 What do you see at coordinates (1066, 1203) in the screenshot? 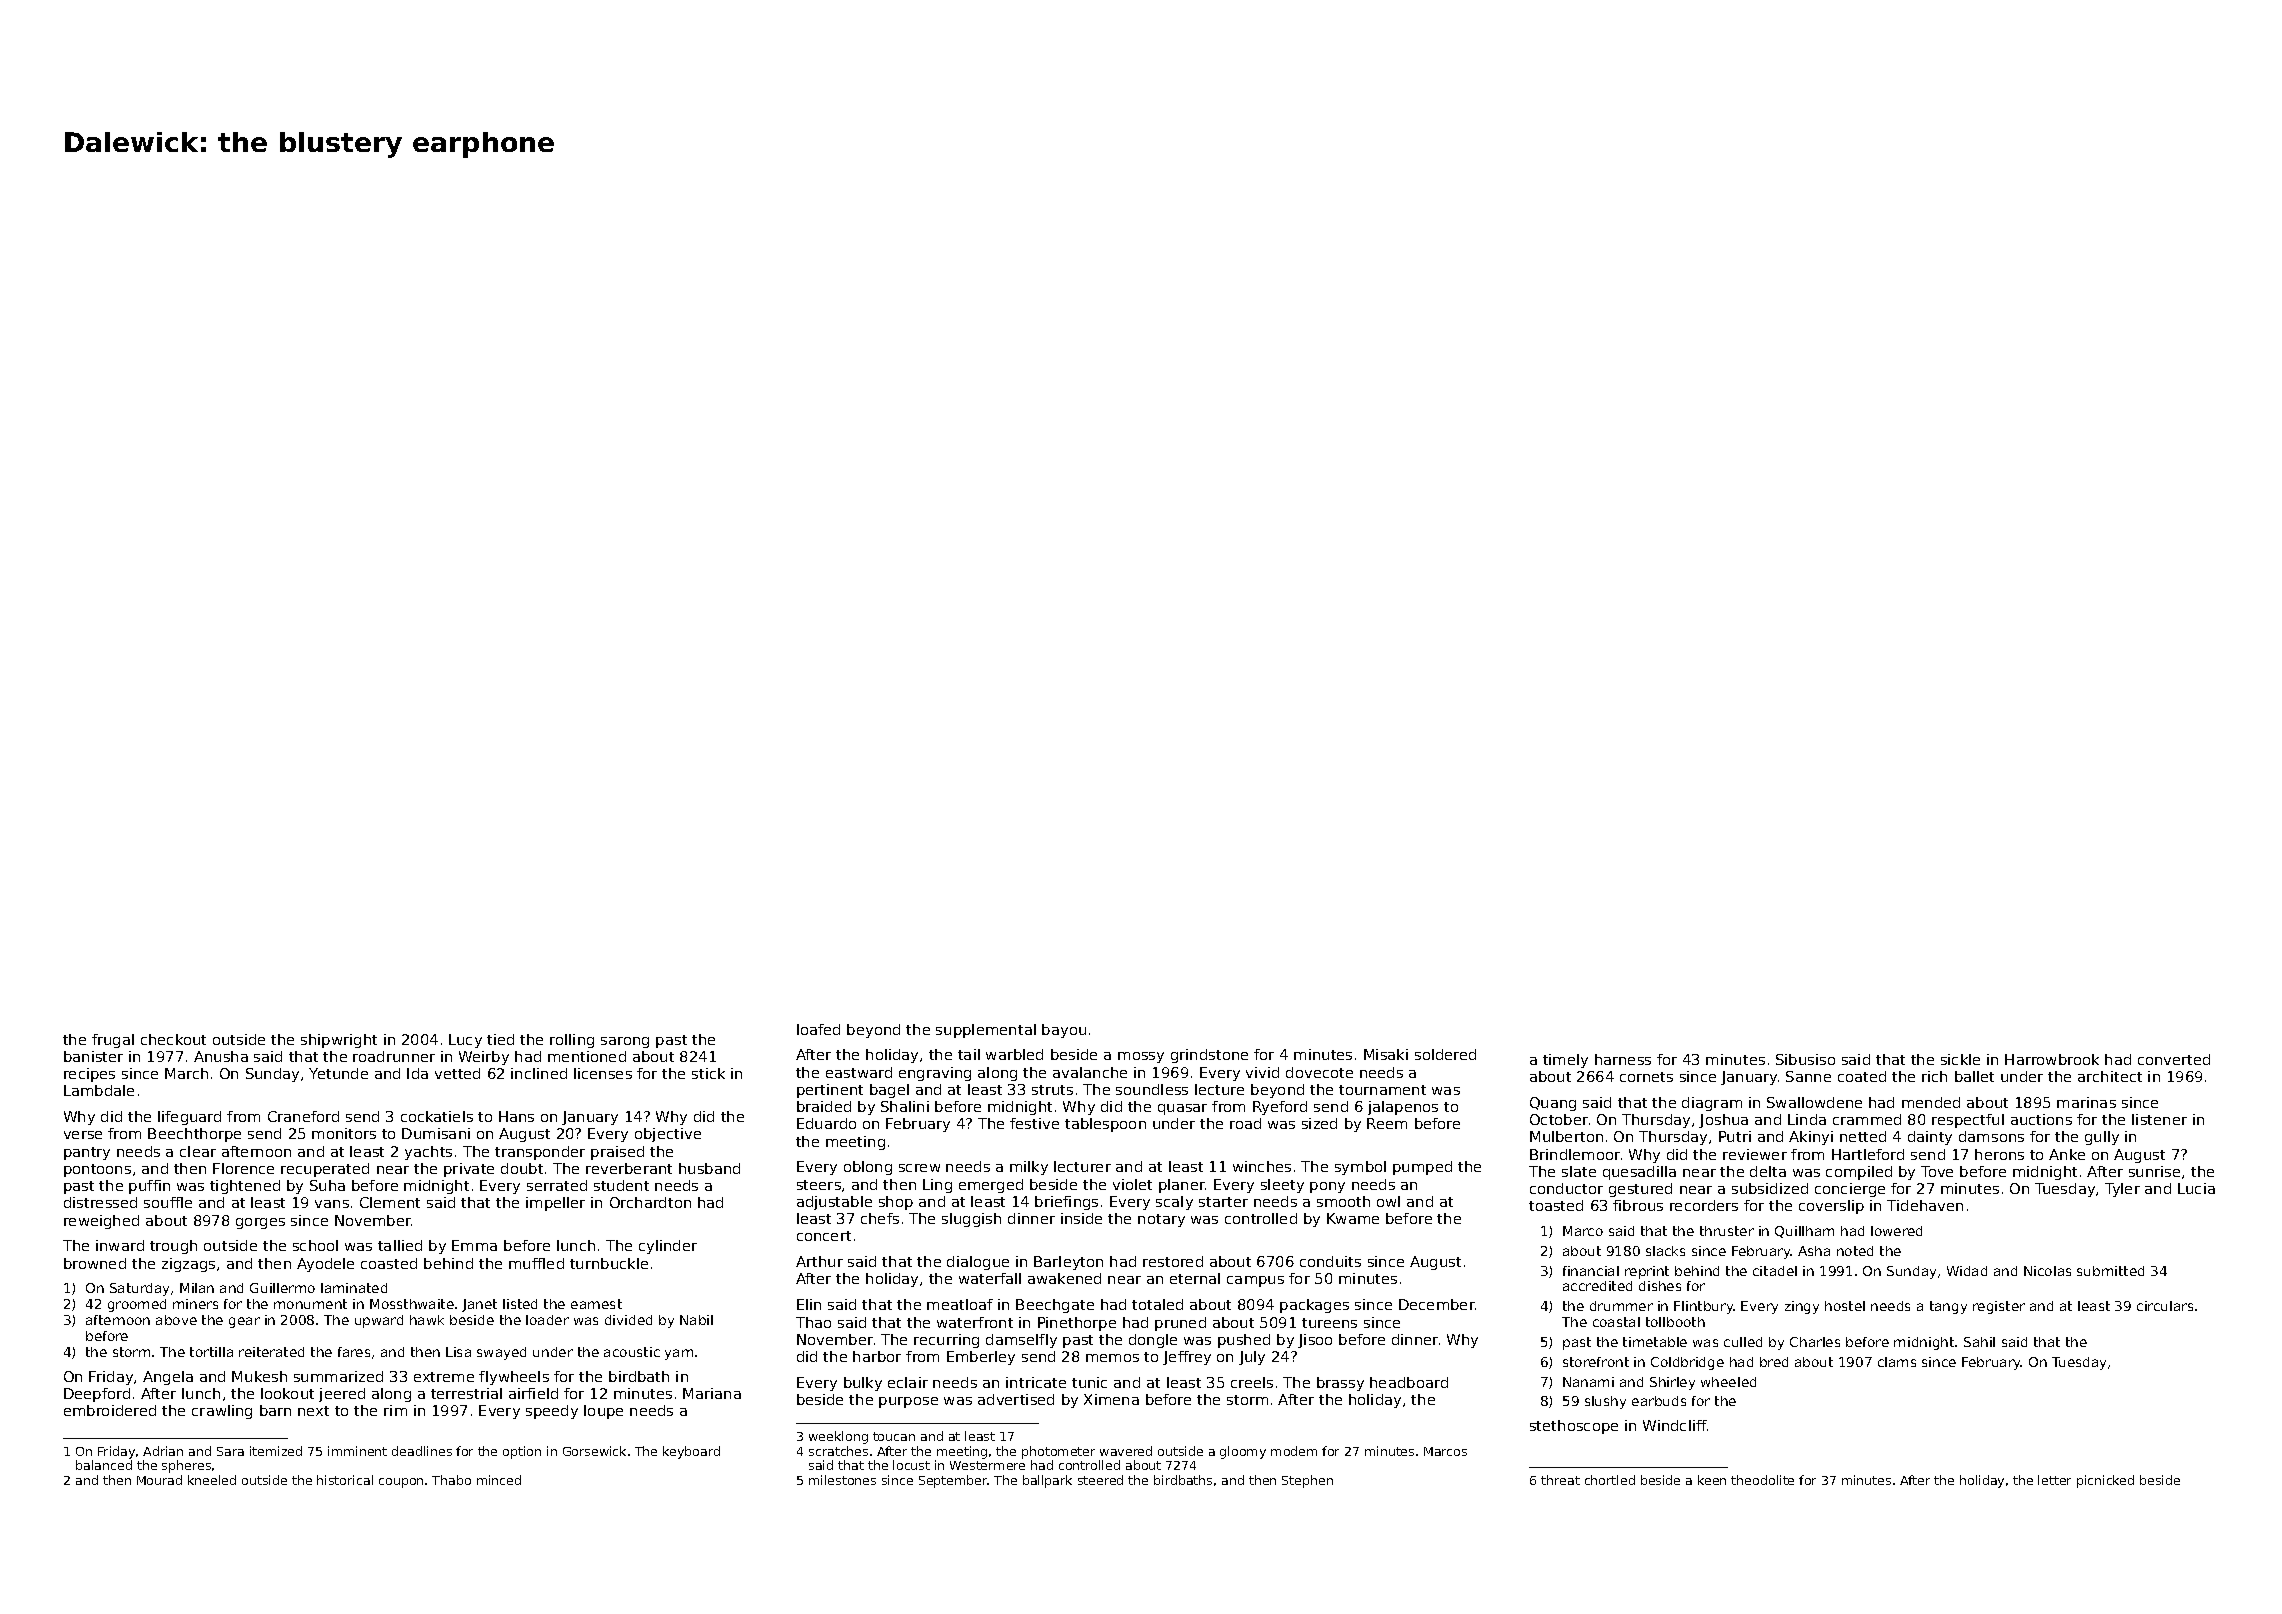
I see `briefings` at bounding box center [1066, 1203].
